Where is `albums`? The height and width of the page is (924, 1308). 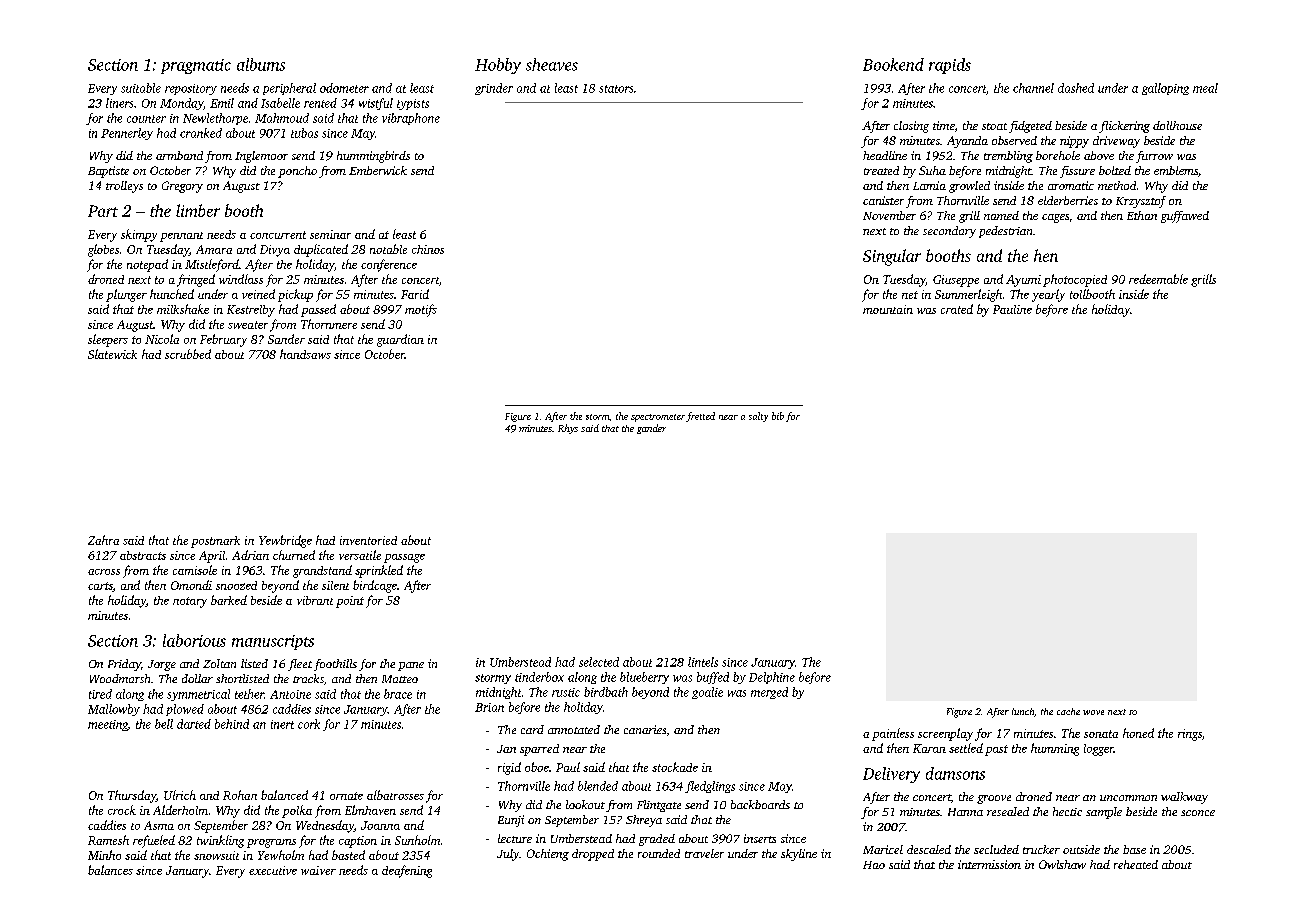
albums is located at coordinates (261, 64).
